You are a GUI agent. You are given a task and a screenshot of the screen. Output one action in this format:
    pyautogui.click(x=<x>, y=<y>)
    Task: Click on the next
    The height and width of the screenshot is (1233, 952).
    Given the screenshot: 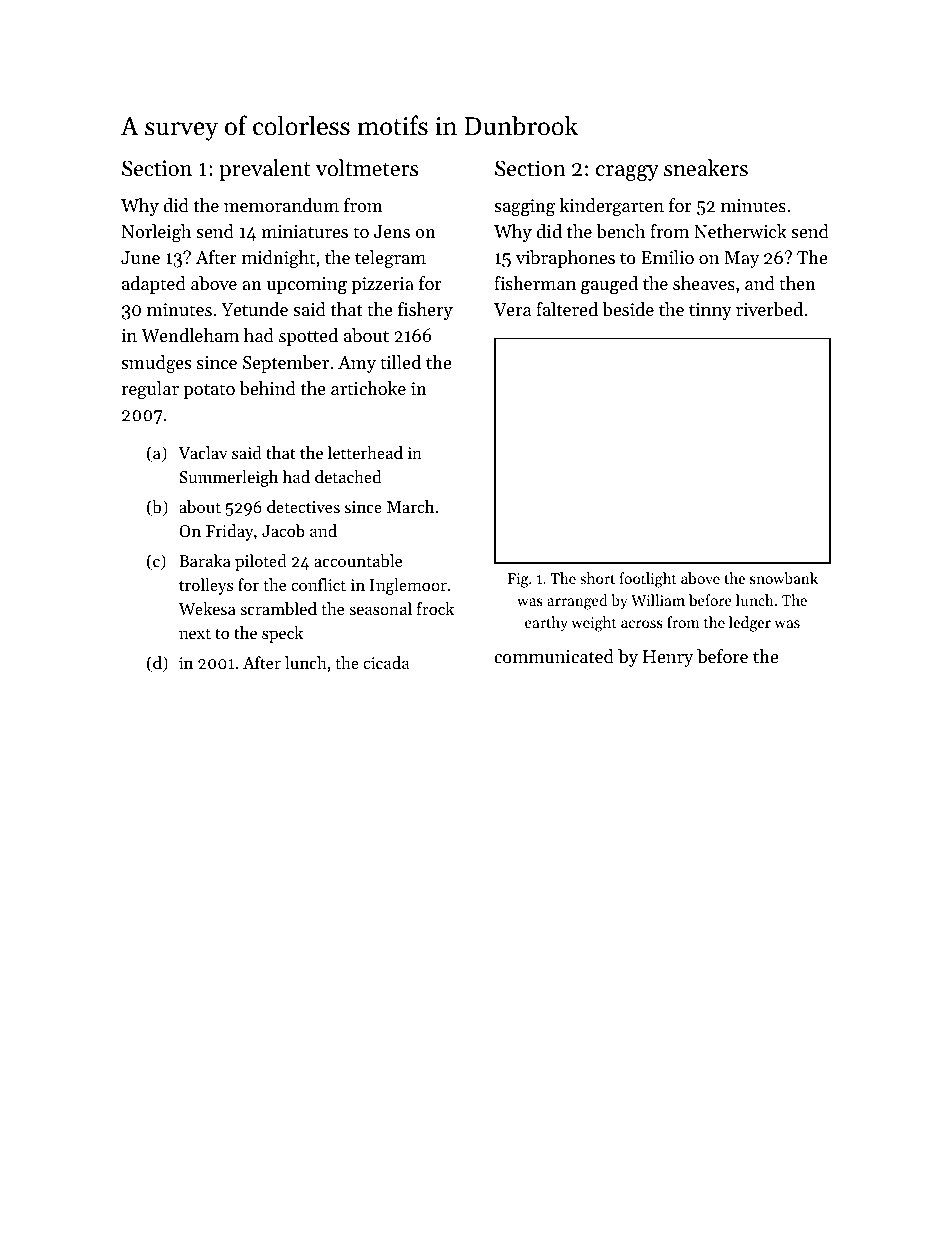 What is the action you would take?
    pyautogui.click(x=195, y=633)
